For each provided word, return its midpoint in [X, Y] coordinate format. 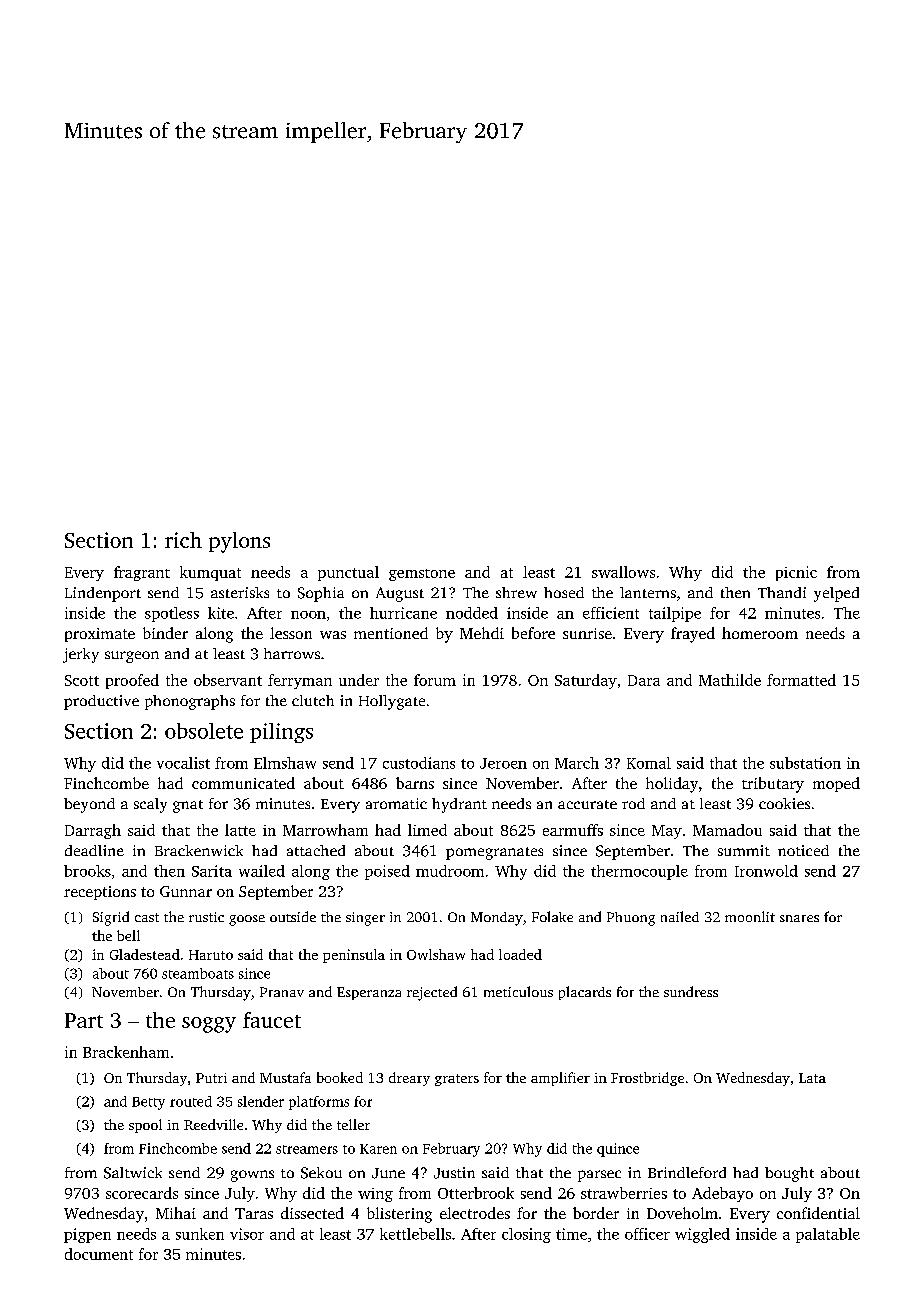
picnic [796, 573]
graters [457, 1080]
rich [183, 540]
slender [261, 1101]
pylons [239, 542]
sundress [691, 991]
